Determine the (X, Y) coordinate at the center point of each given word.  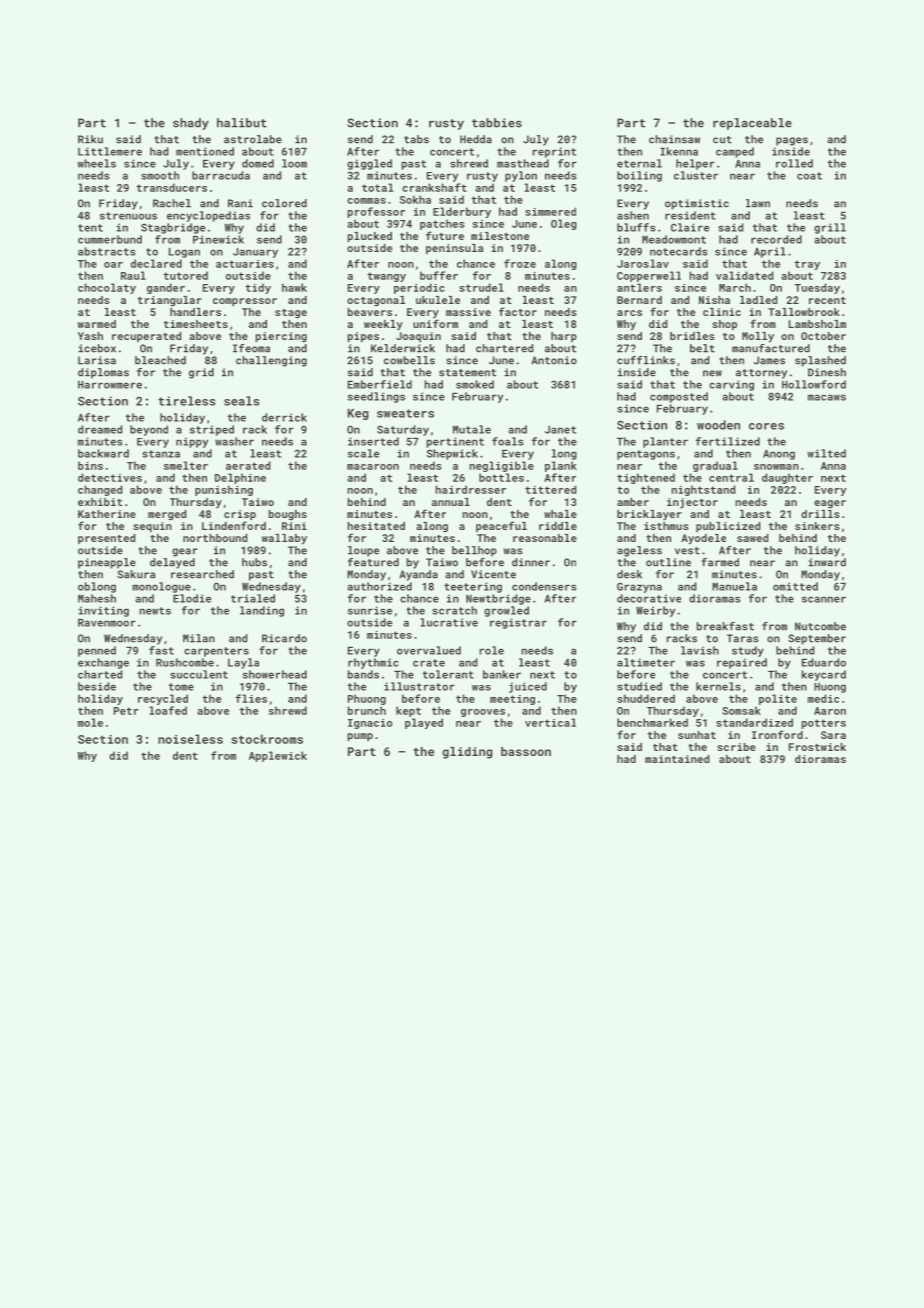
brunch (367, 710)
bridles (692, 336)
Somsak (741, 710)
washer (234, 441)
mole (90, 722)
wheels (97, 163)
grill (830, 228)
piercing (281, 337)
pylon (521, 176)
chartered (504, 348)
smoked (475, 384)
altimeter (646, 662)
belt (702, 348)
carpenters (216, 652)
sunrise (370, 610)
